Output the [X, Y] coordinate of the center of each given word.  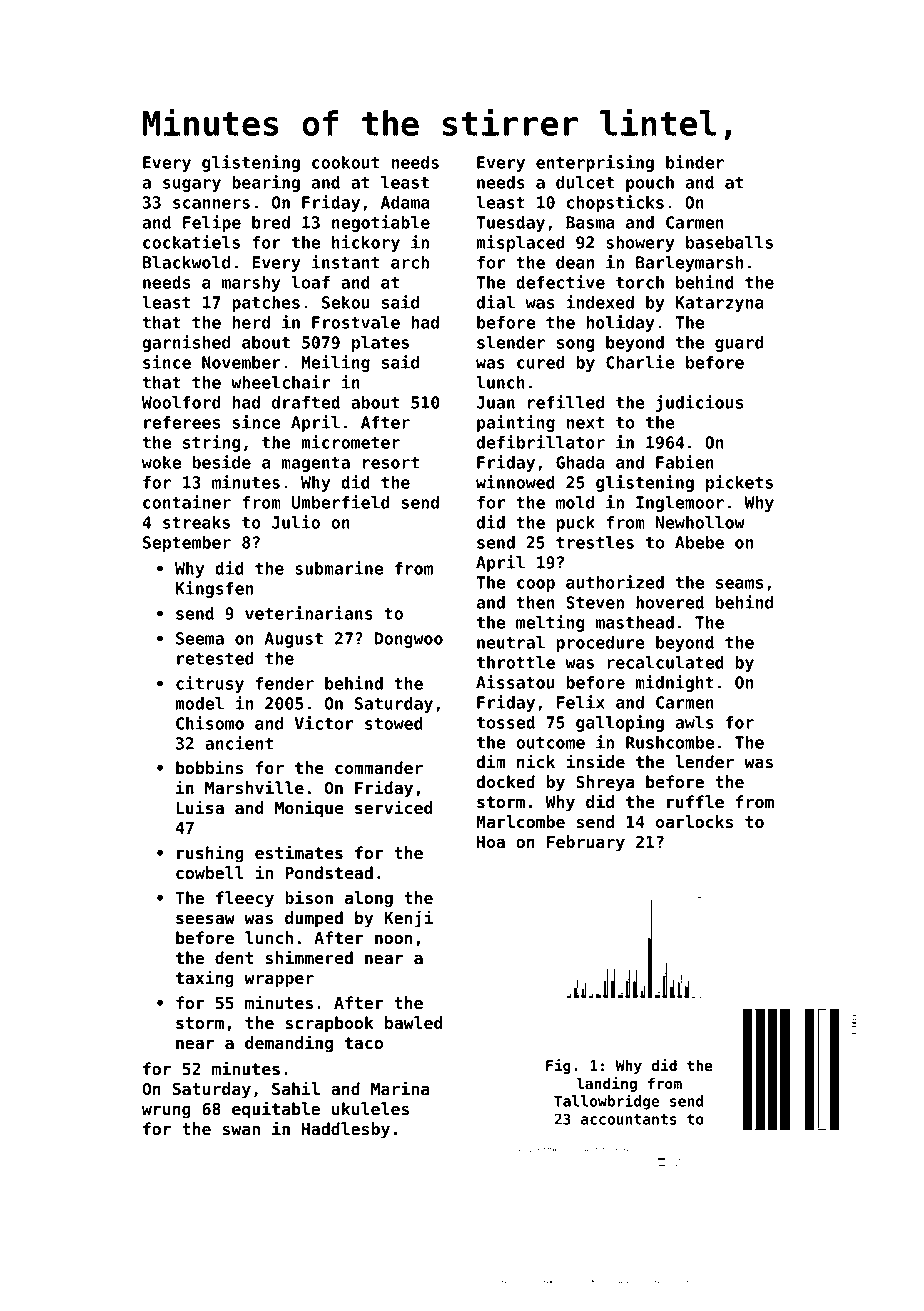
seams [739, 584]
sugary [192, 185]
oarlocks [694, 821]
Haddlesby [346, 1130]
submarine [339, 568]
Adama [405, 202]
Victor [324, 723]
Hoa [491, 842]
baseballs [729, 242]
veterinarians [309, 613]
